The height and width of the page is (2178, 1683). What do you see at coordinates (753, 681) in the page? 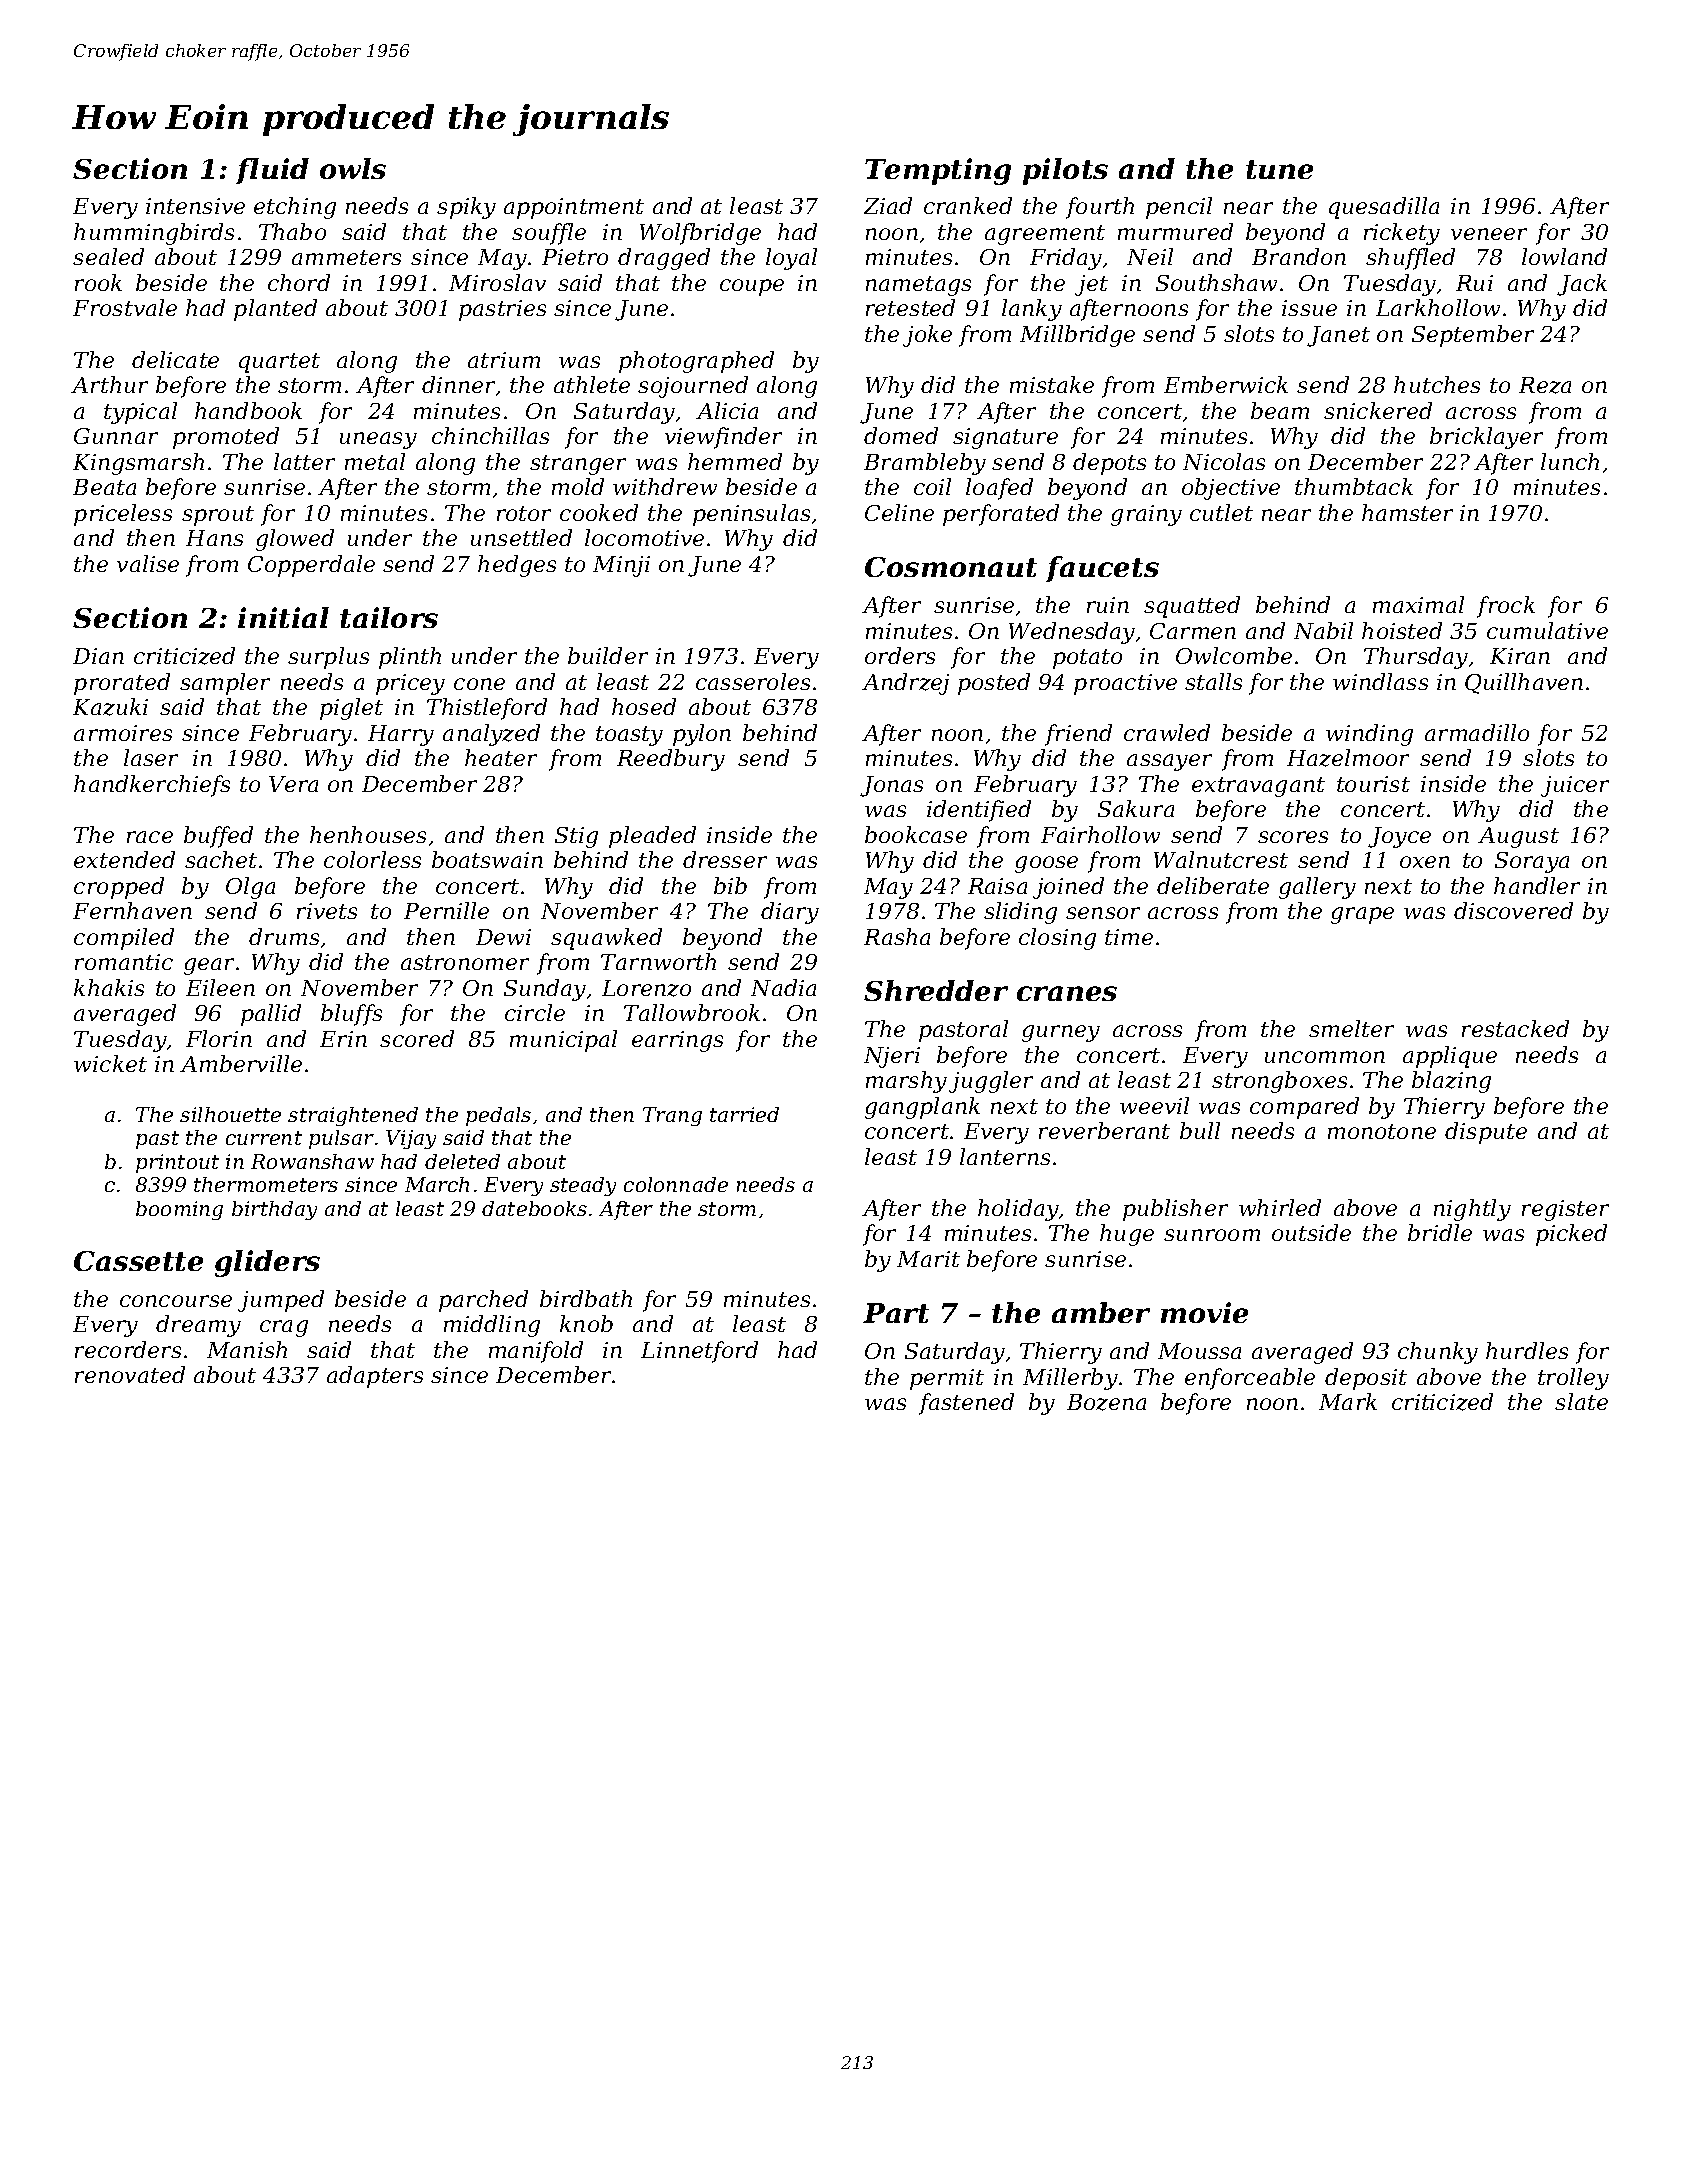
I see `casseroles` at bounding box center [753, 681].
